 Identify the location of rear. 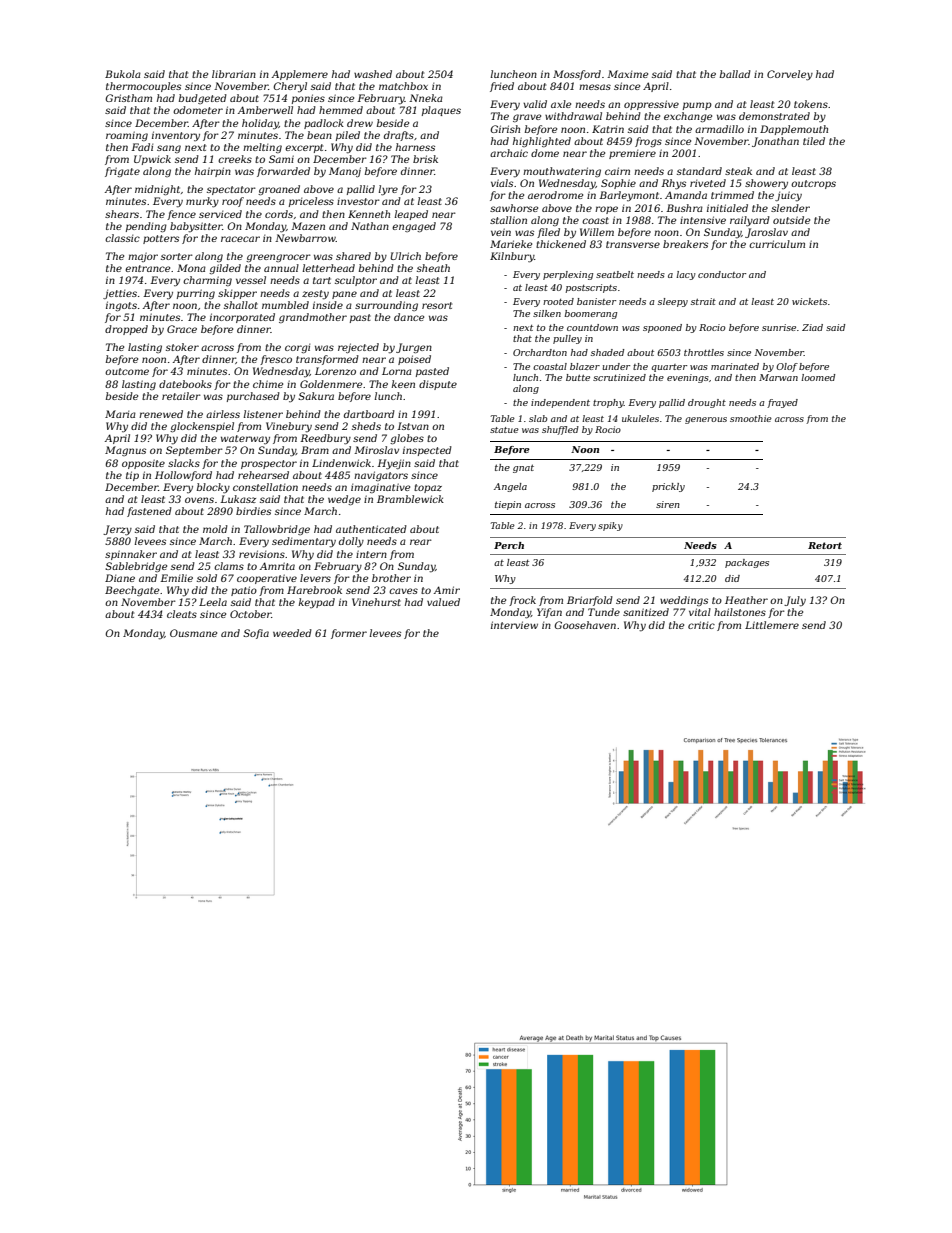
(421, 542).
